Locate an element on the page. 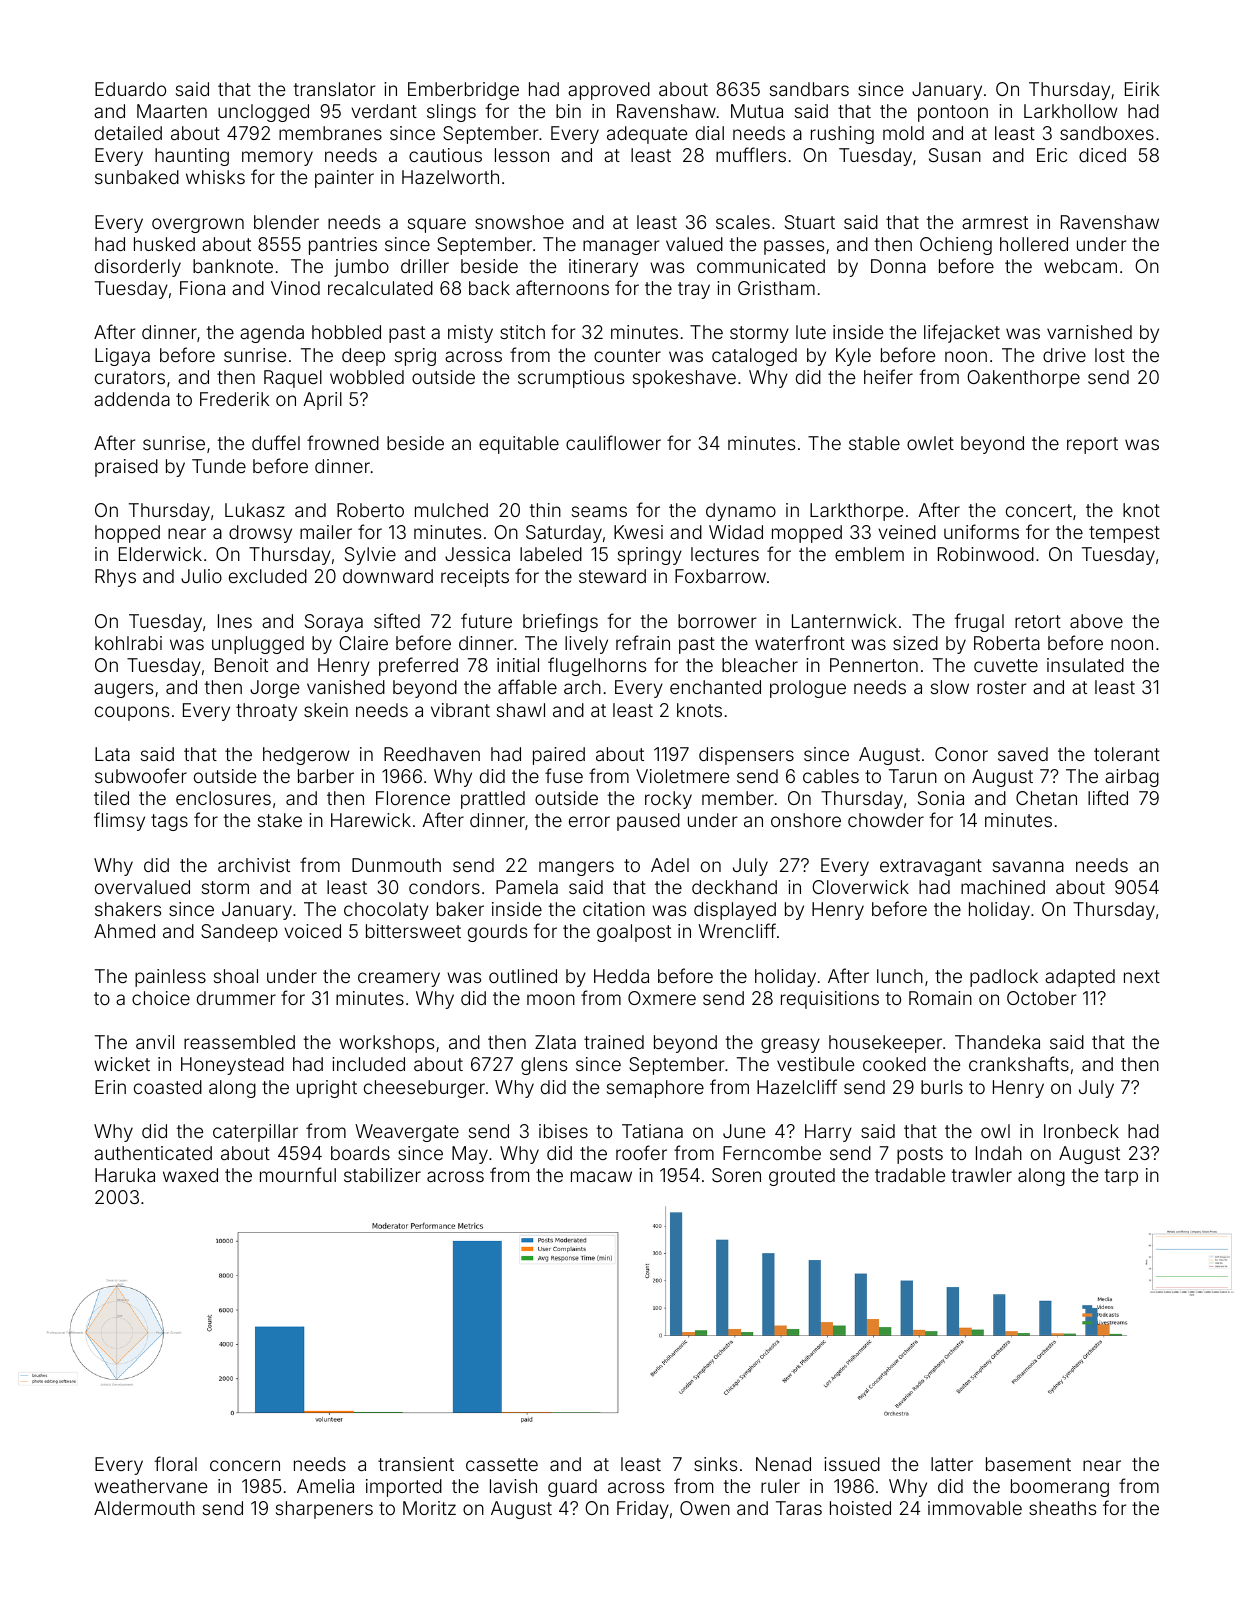 The width and height of the page is (1254, 1623). Eduardo is located at coordinates (130, 89).
